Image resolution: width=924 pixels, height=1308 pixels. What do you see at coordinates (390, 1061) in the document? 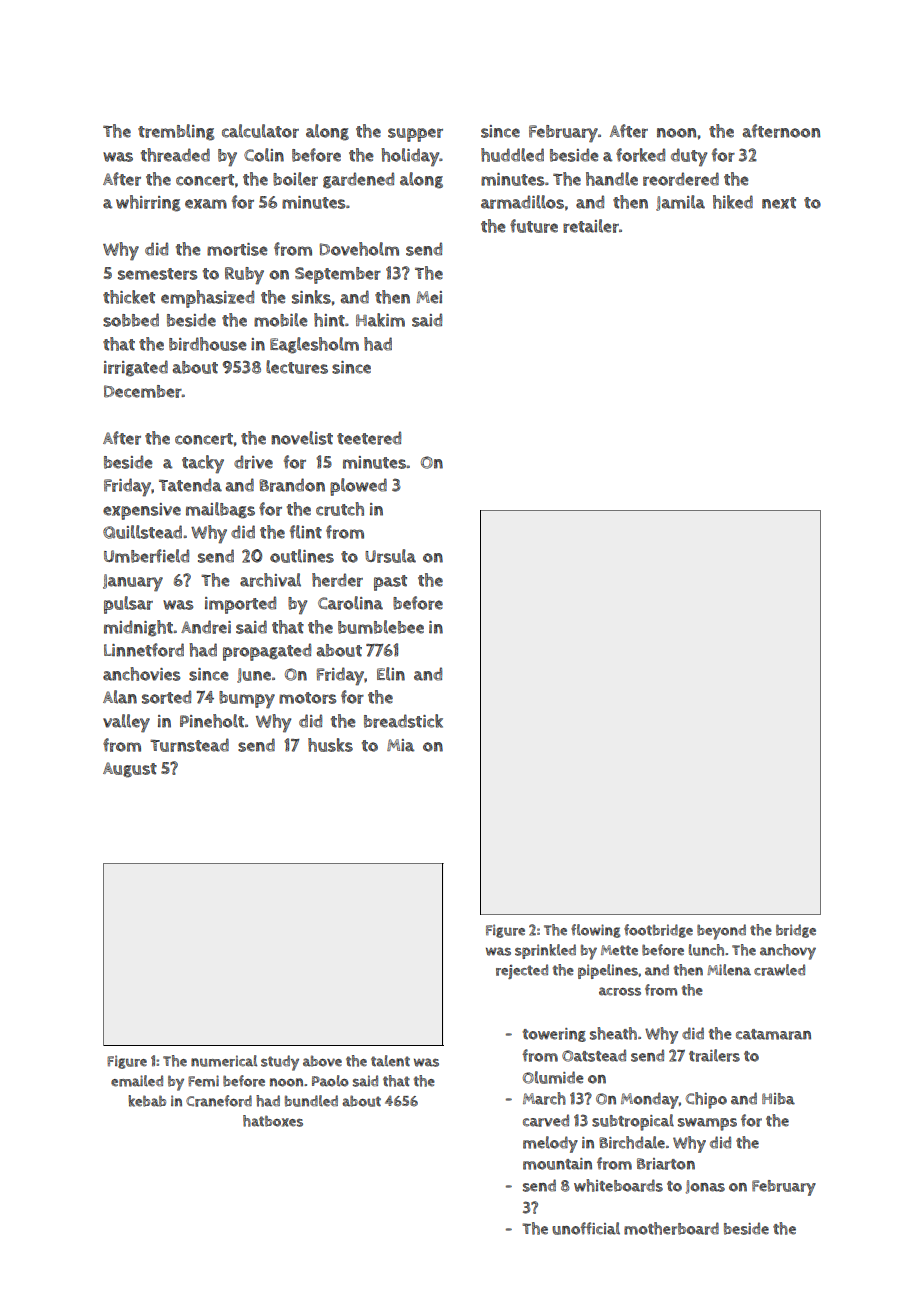
I see `talent` at bounding box center [390, 1061].
